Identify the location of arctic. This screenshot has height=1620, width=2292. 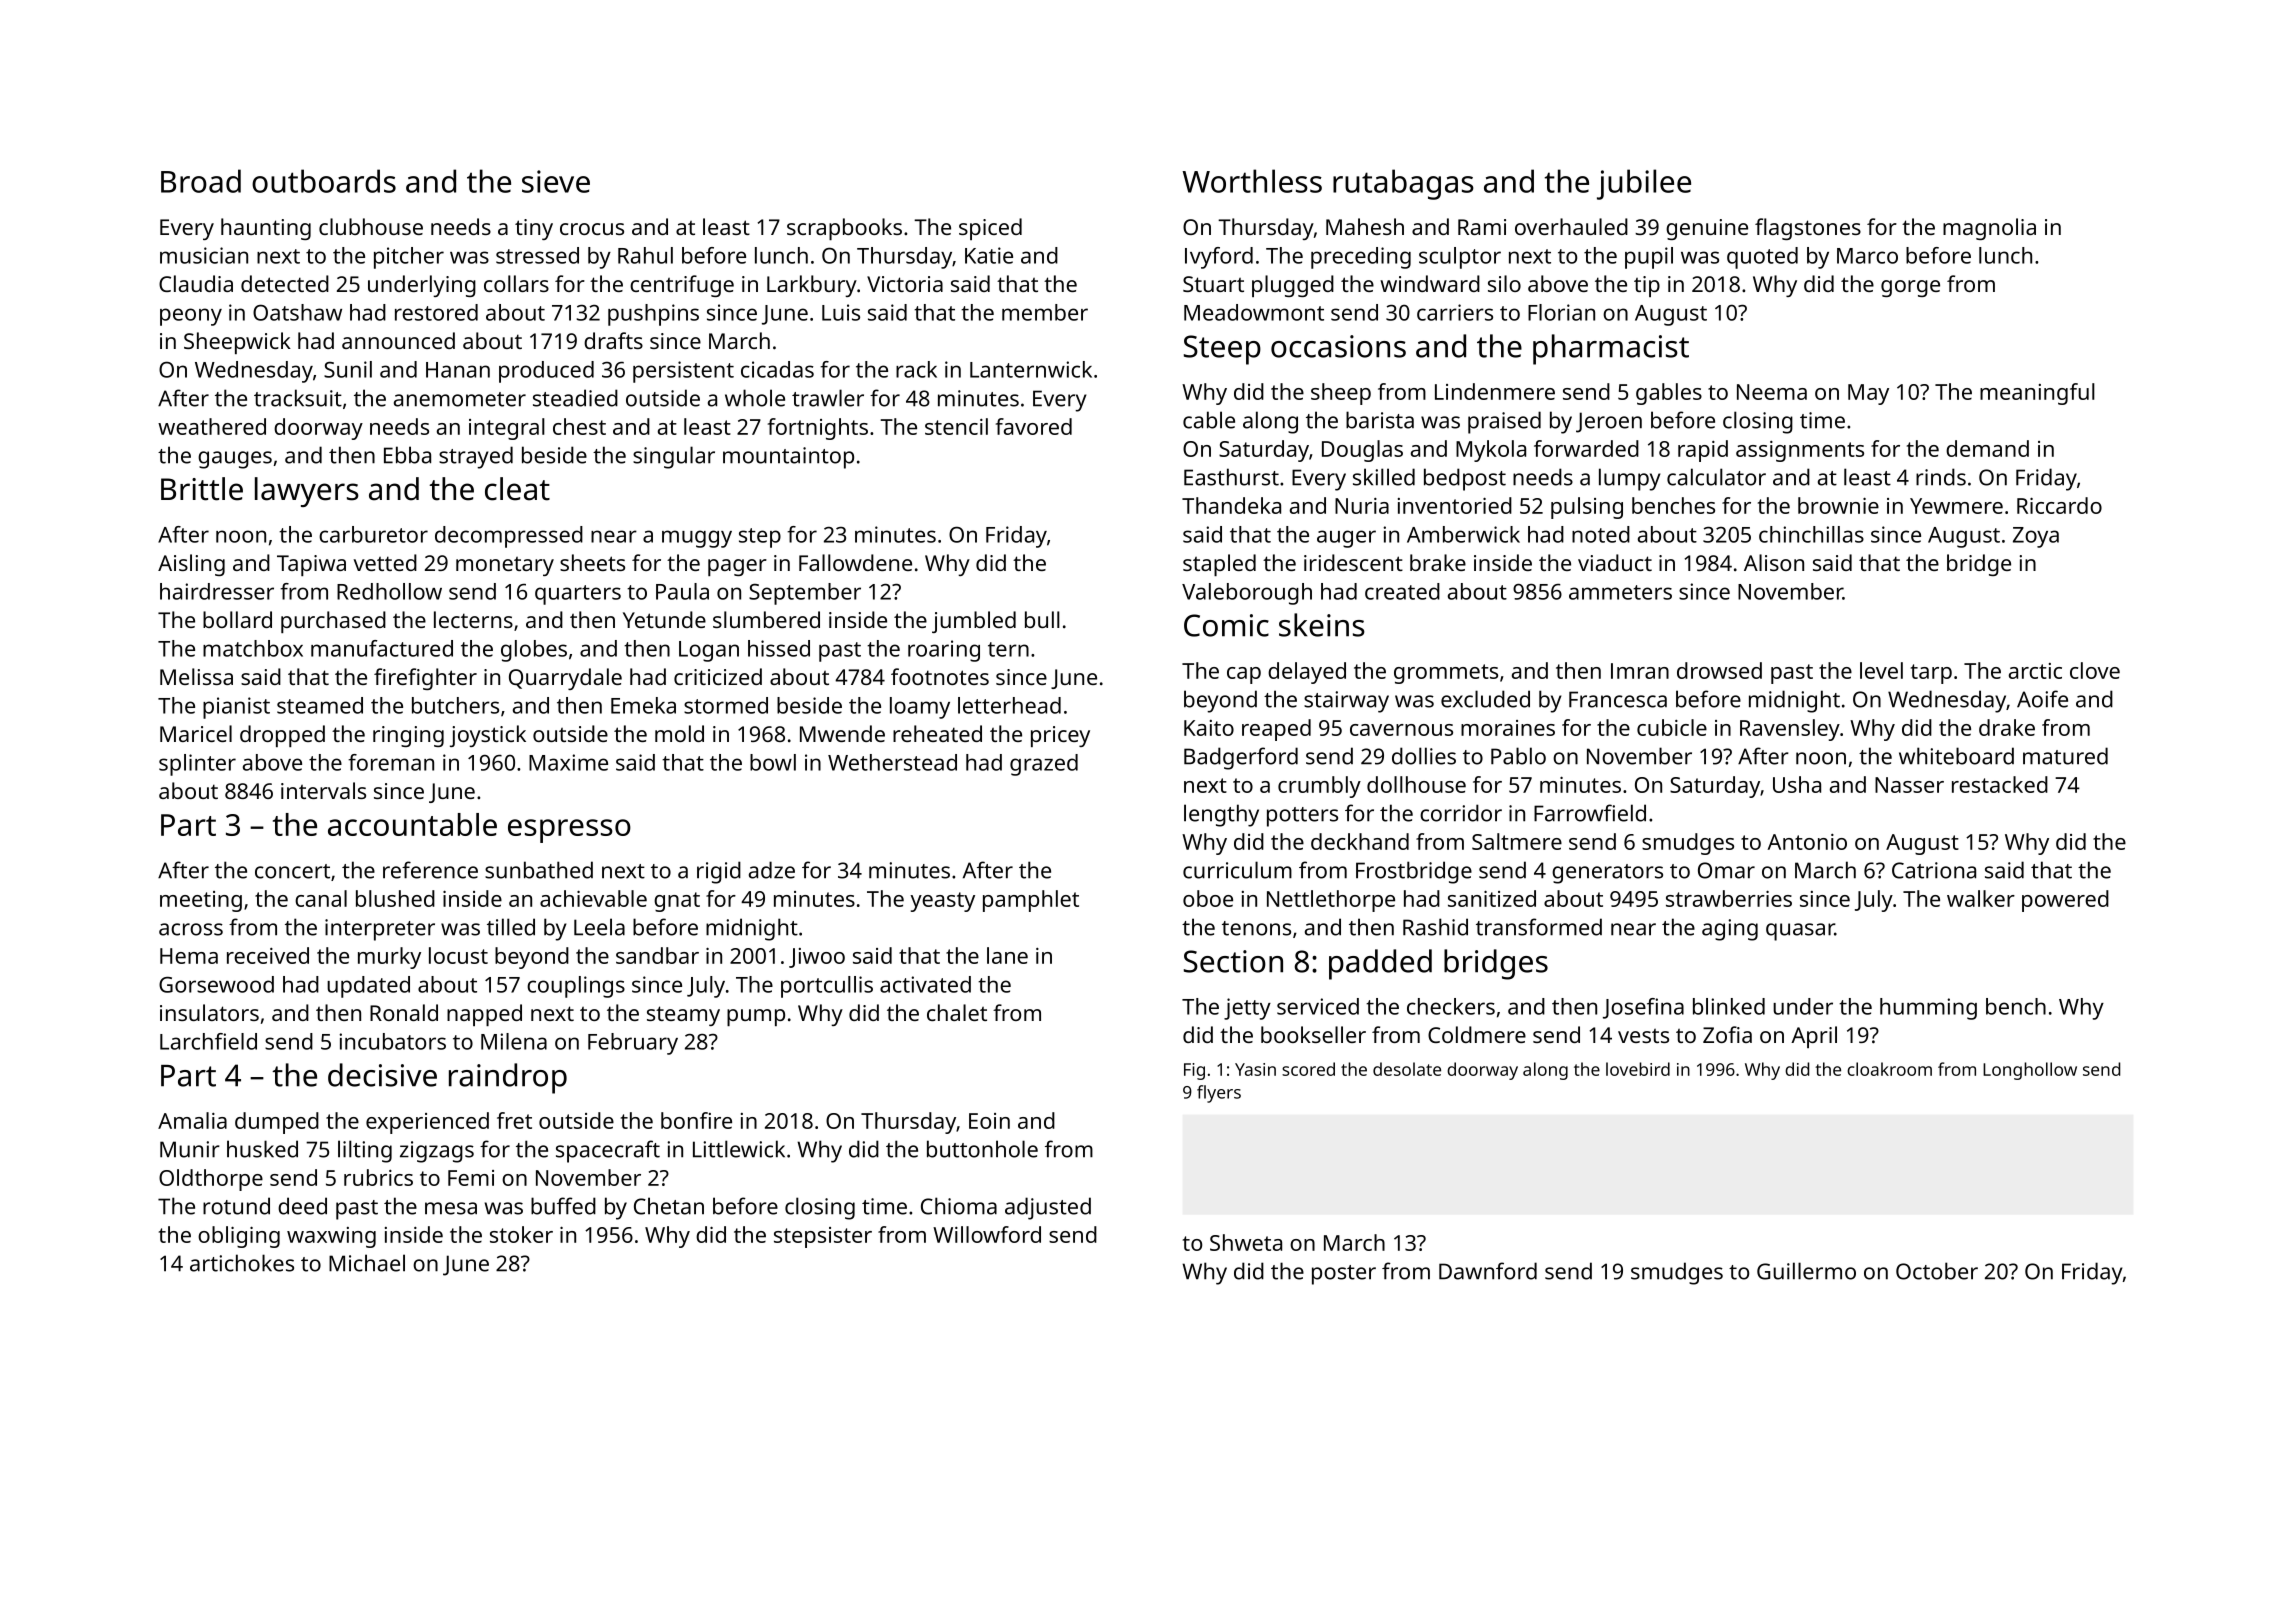
(2035, 671).
